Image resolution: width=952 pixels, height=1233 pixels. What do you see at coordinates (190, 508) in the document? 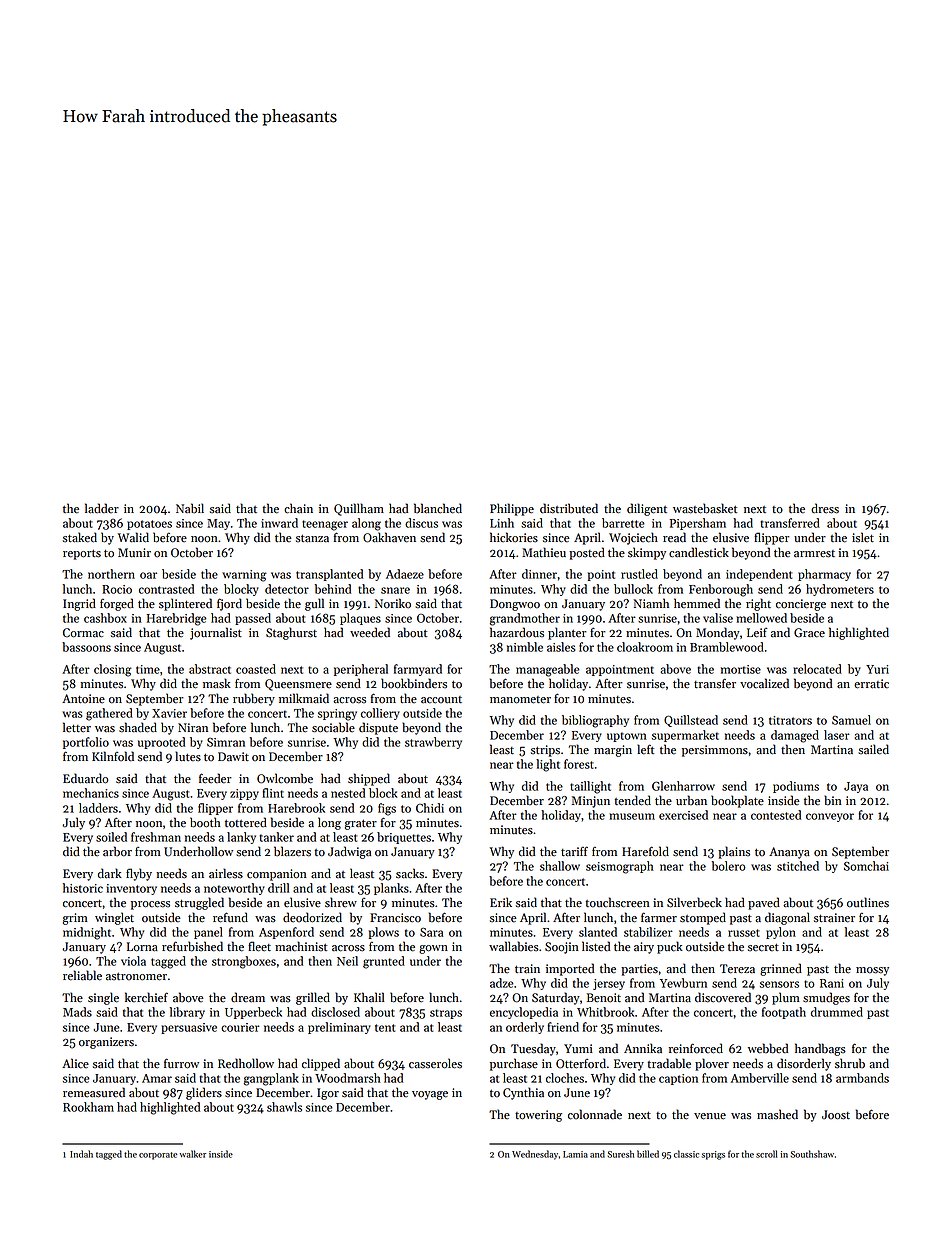
I see `Nabil` at bounding box center [190, 508].
